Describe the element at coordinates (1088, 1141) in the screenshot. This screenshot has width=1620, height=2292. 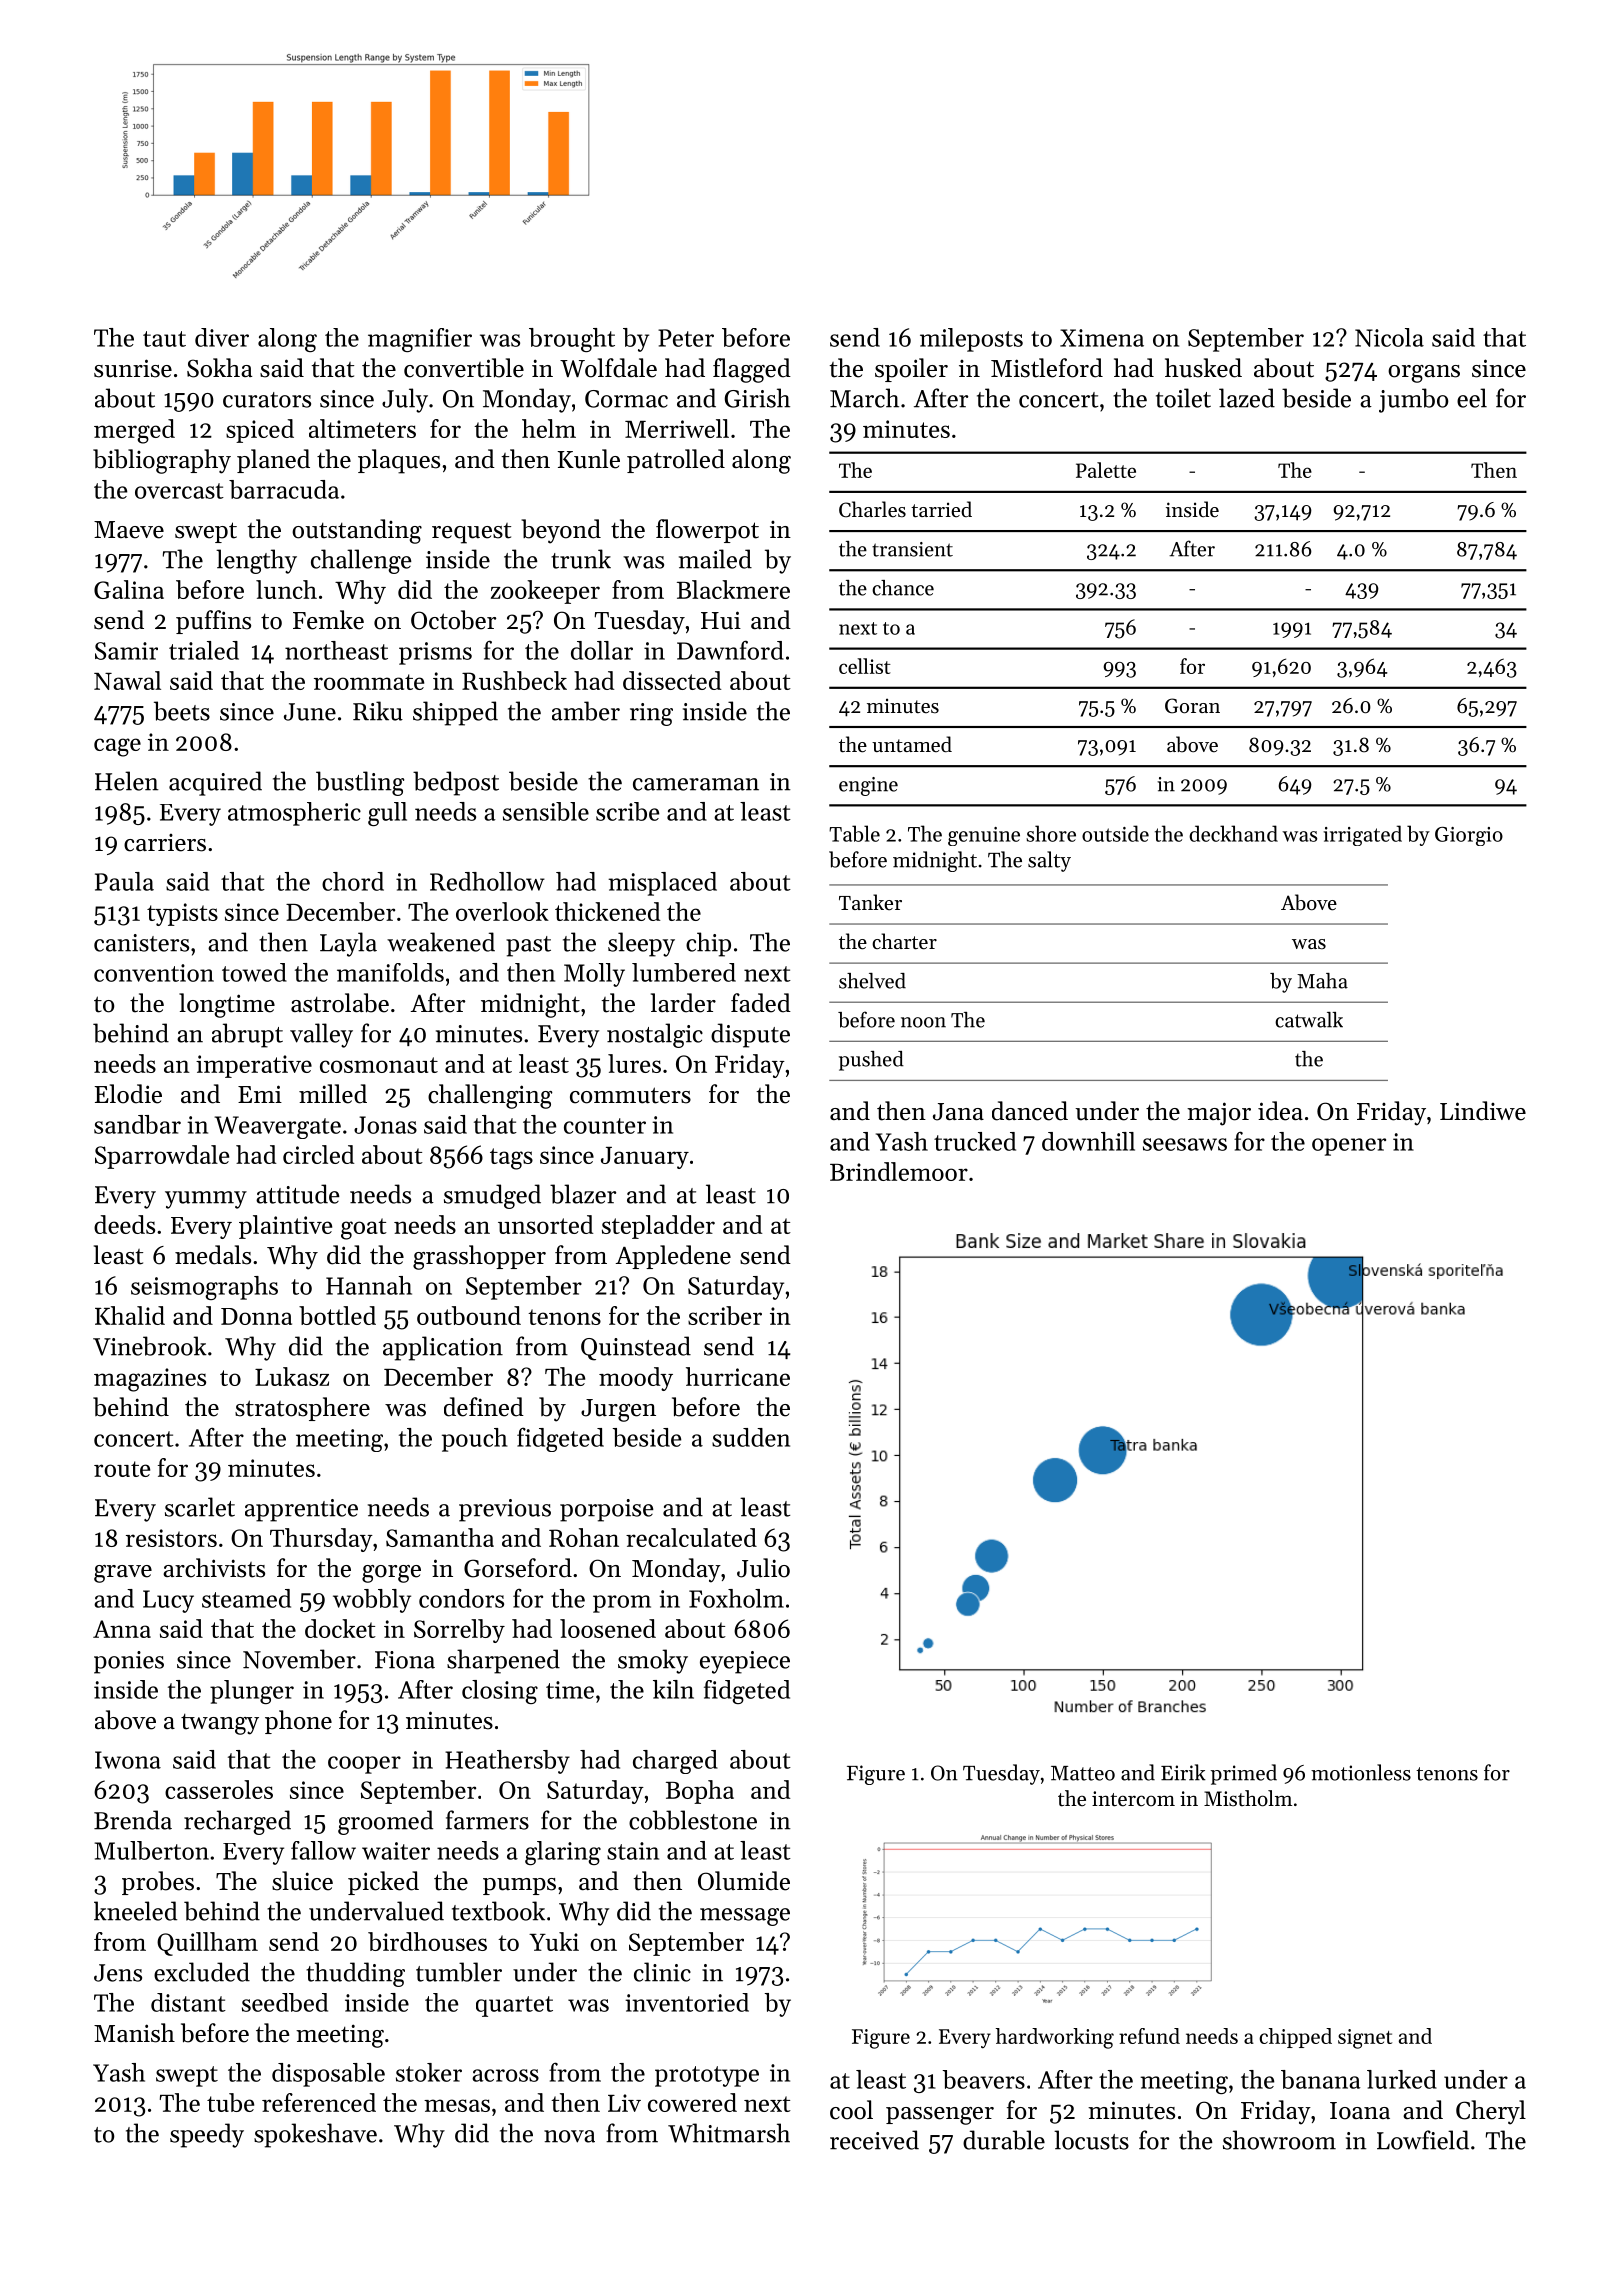
I see `downhill` at that location.
